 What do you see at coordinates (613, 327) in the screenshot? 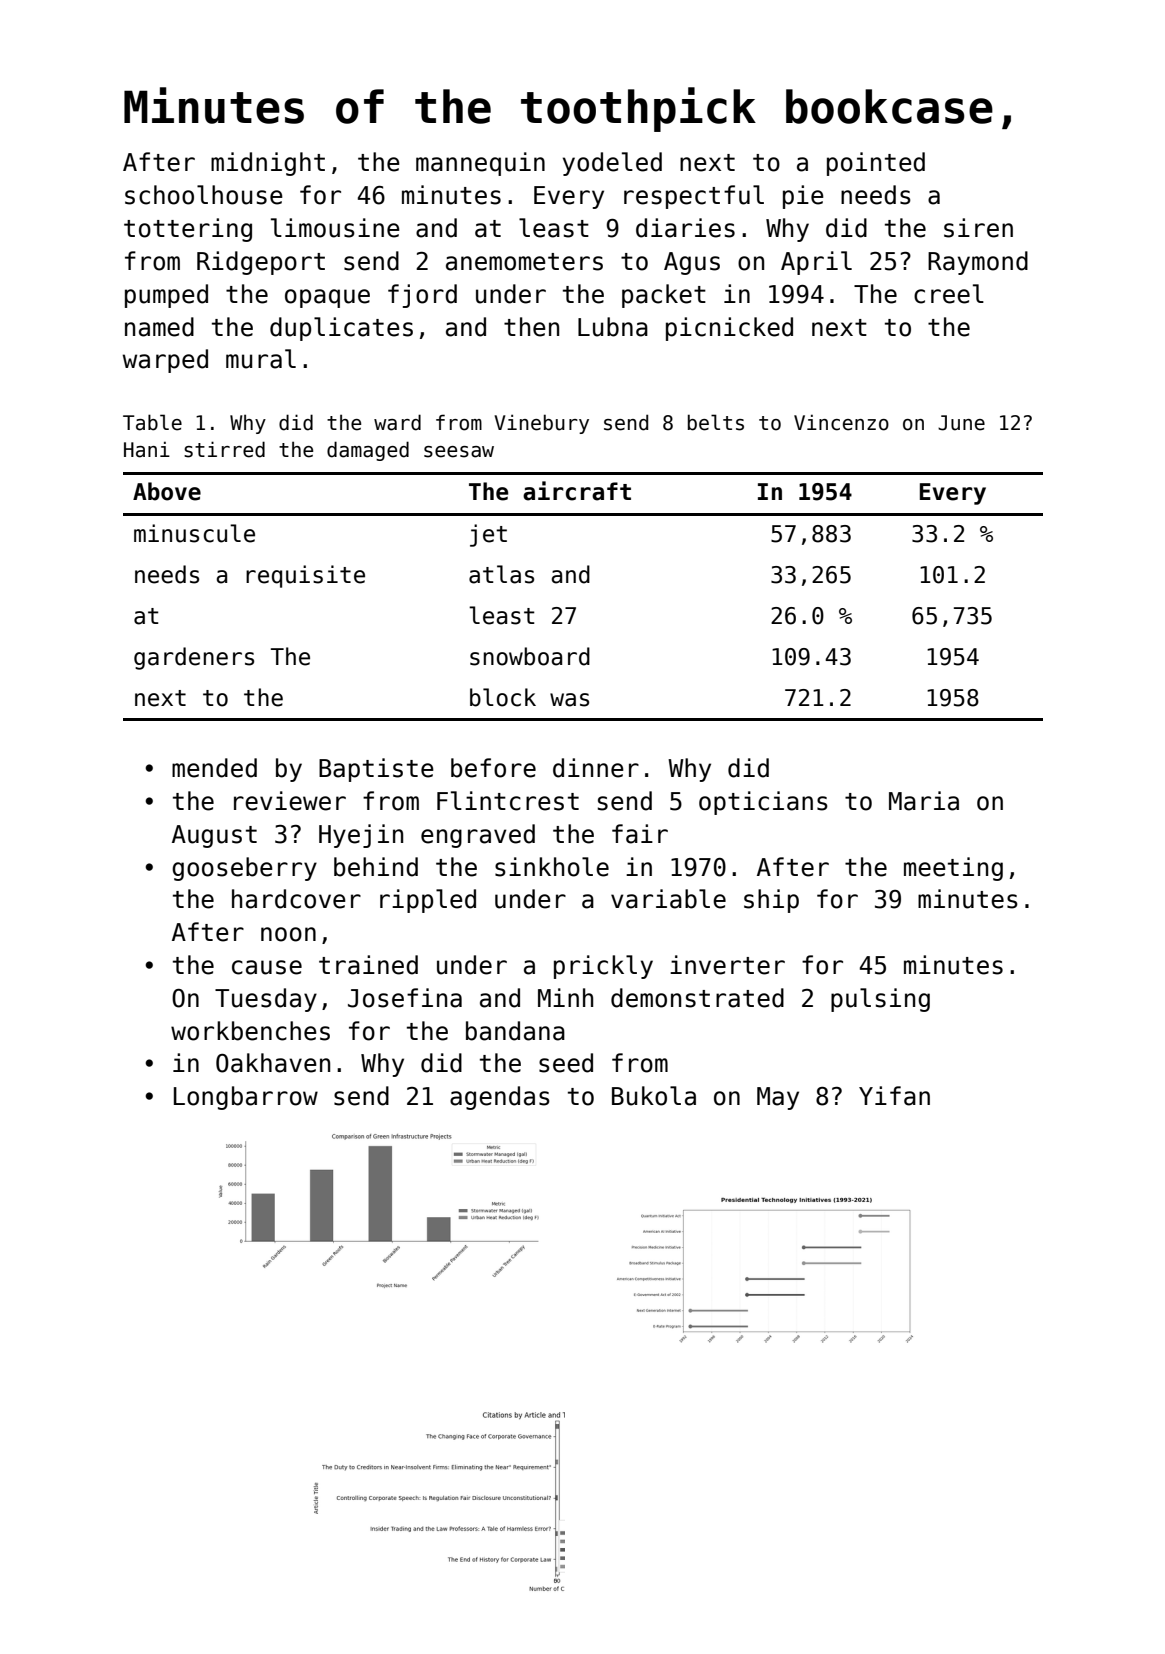
I see `Lubna` at bounding box center [613, 327].
